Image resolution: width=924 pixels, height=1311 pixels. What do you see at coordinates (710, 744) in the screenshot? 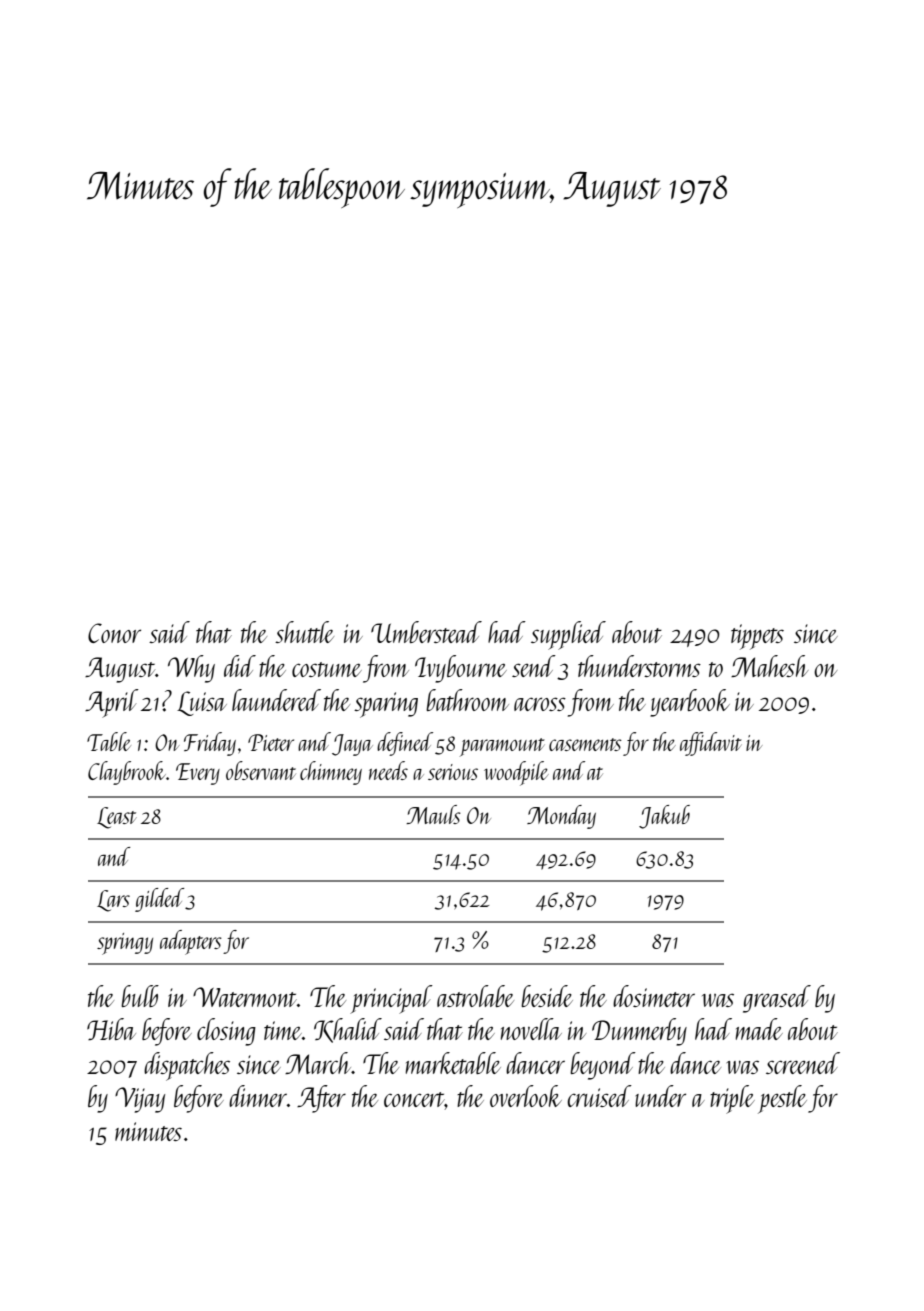
I see `affidavit` at bounding box center [710, 744].
